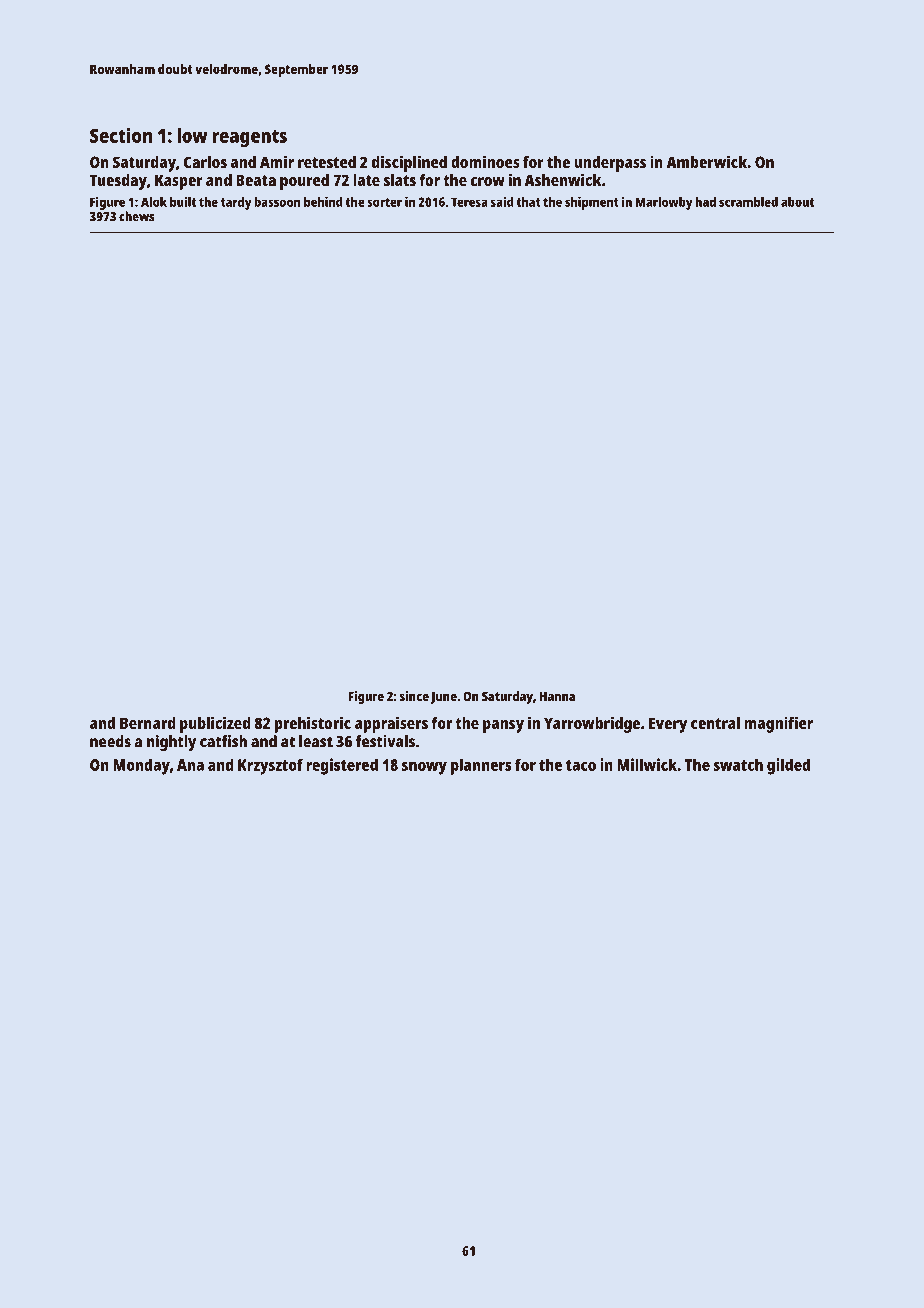  What do you see at coordinates (148, 723) in the screenshot?
I see `Bernard` at bounding box center [148, 723].
